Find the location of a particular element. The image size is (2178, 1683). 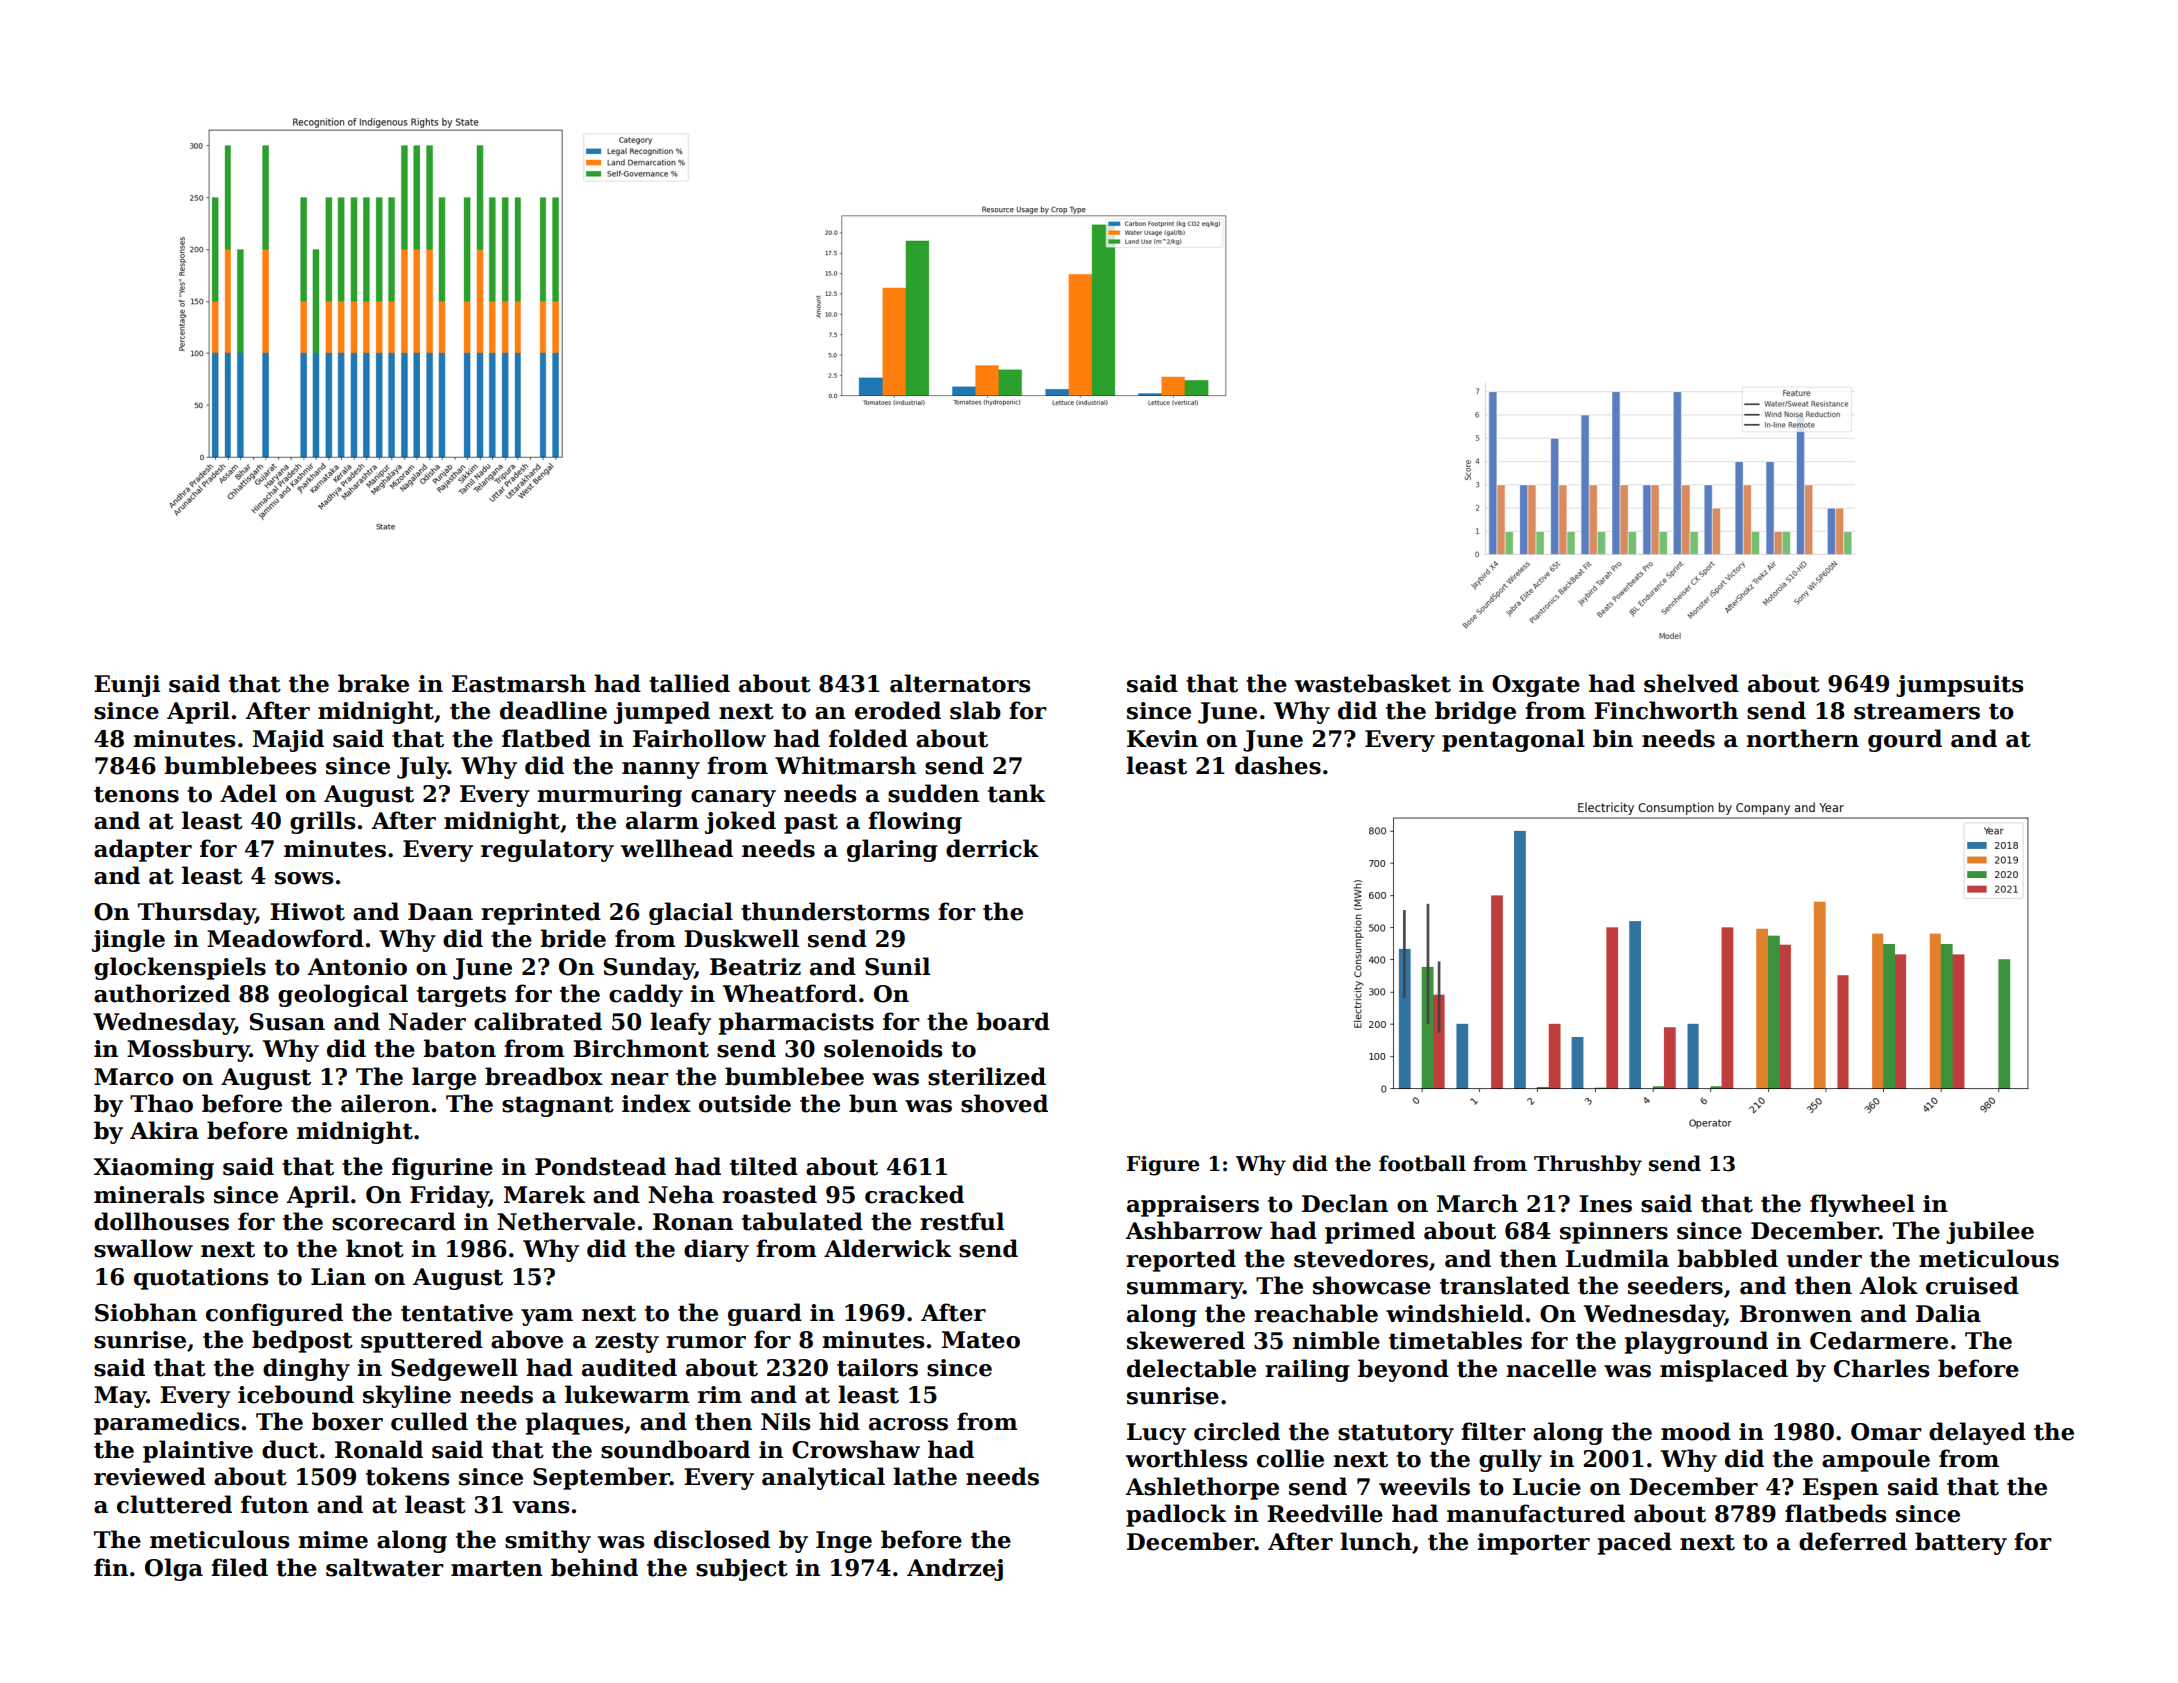

yam is located at coordinates (547, 1317).
